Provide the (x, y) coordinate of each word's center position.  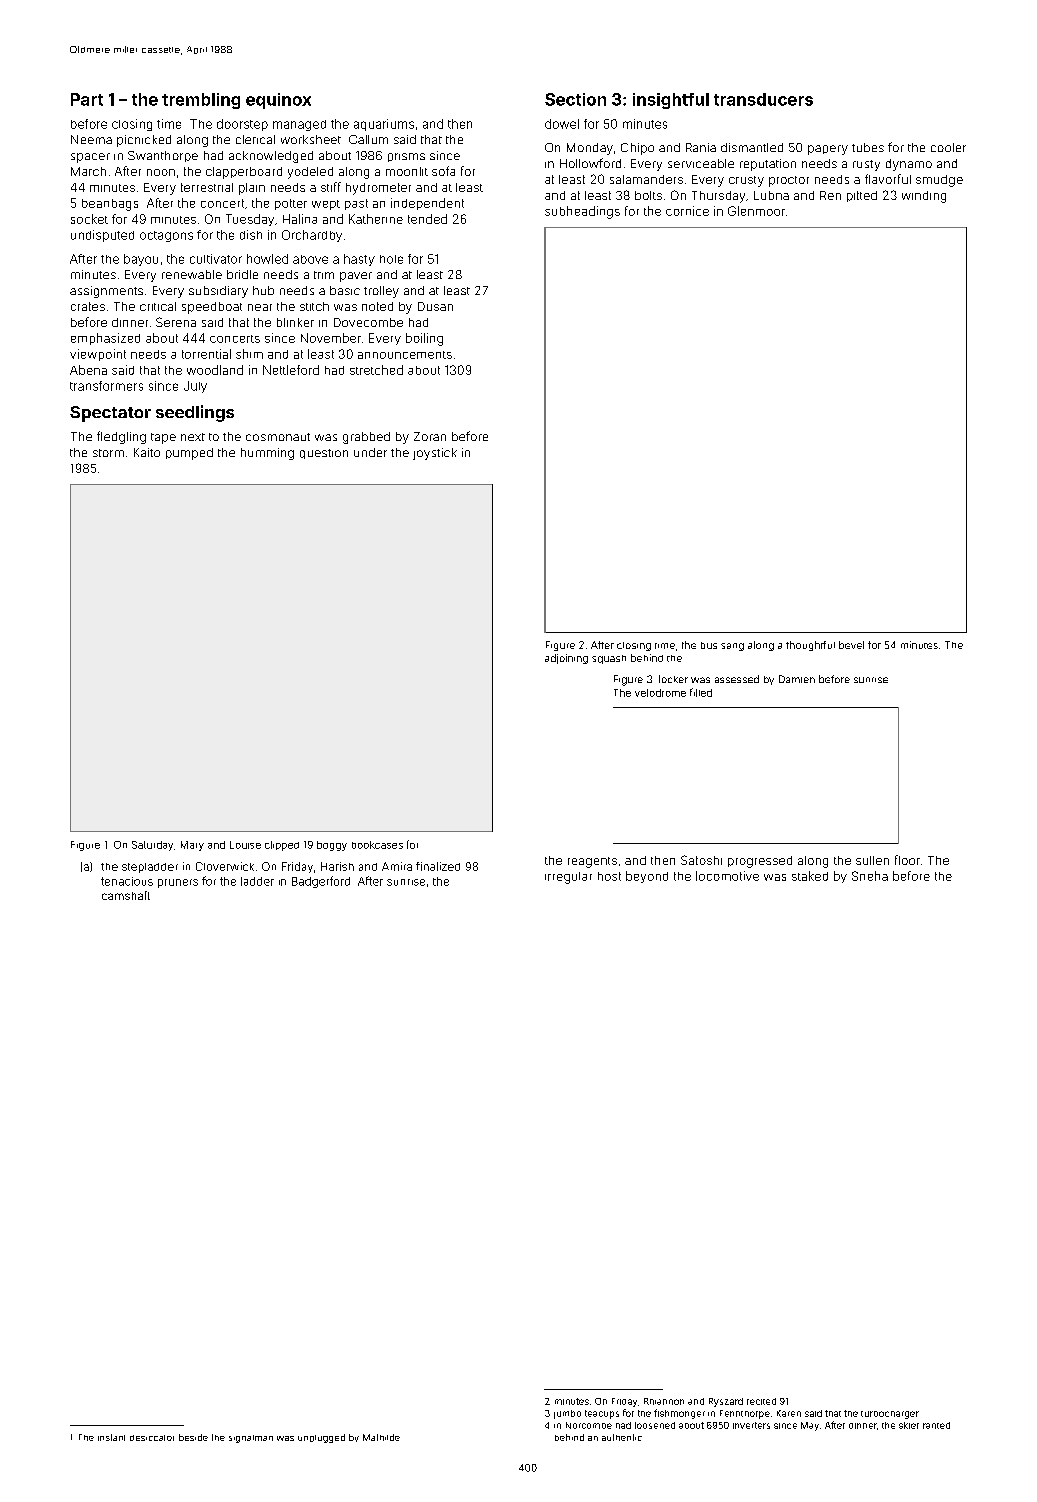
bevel (851, 645)
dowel (562, 124)
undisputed (102, 236)
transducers (763, 99)
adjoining (566, 659)
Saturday (152, 846)
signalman (251, 1439)
